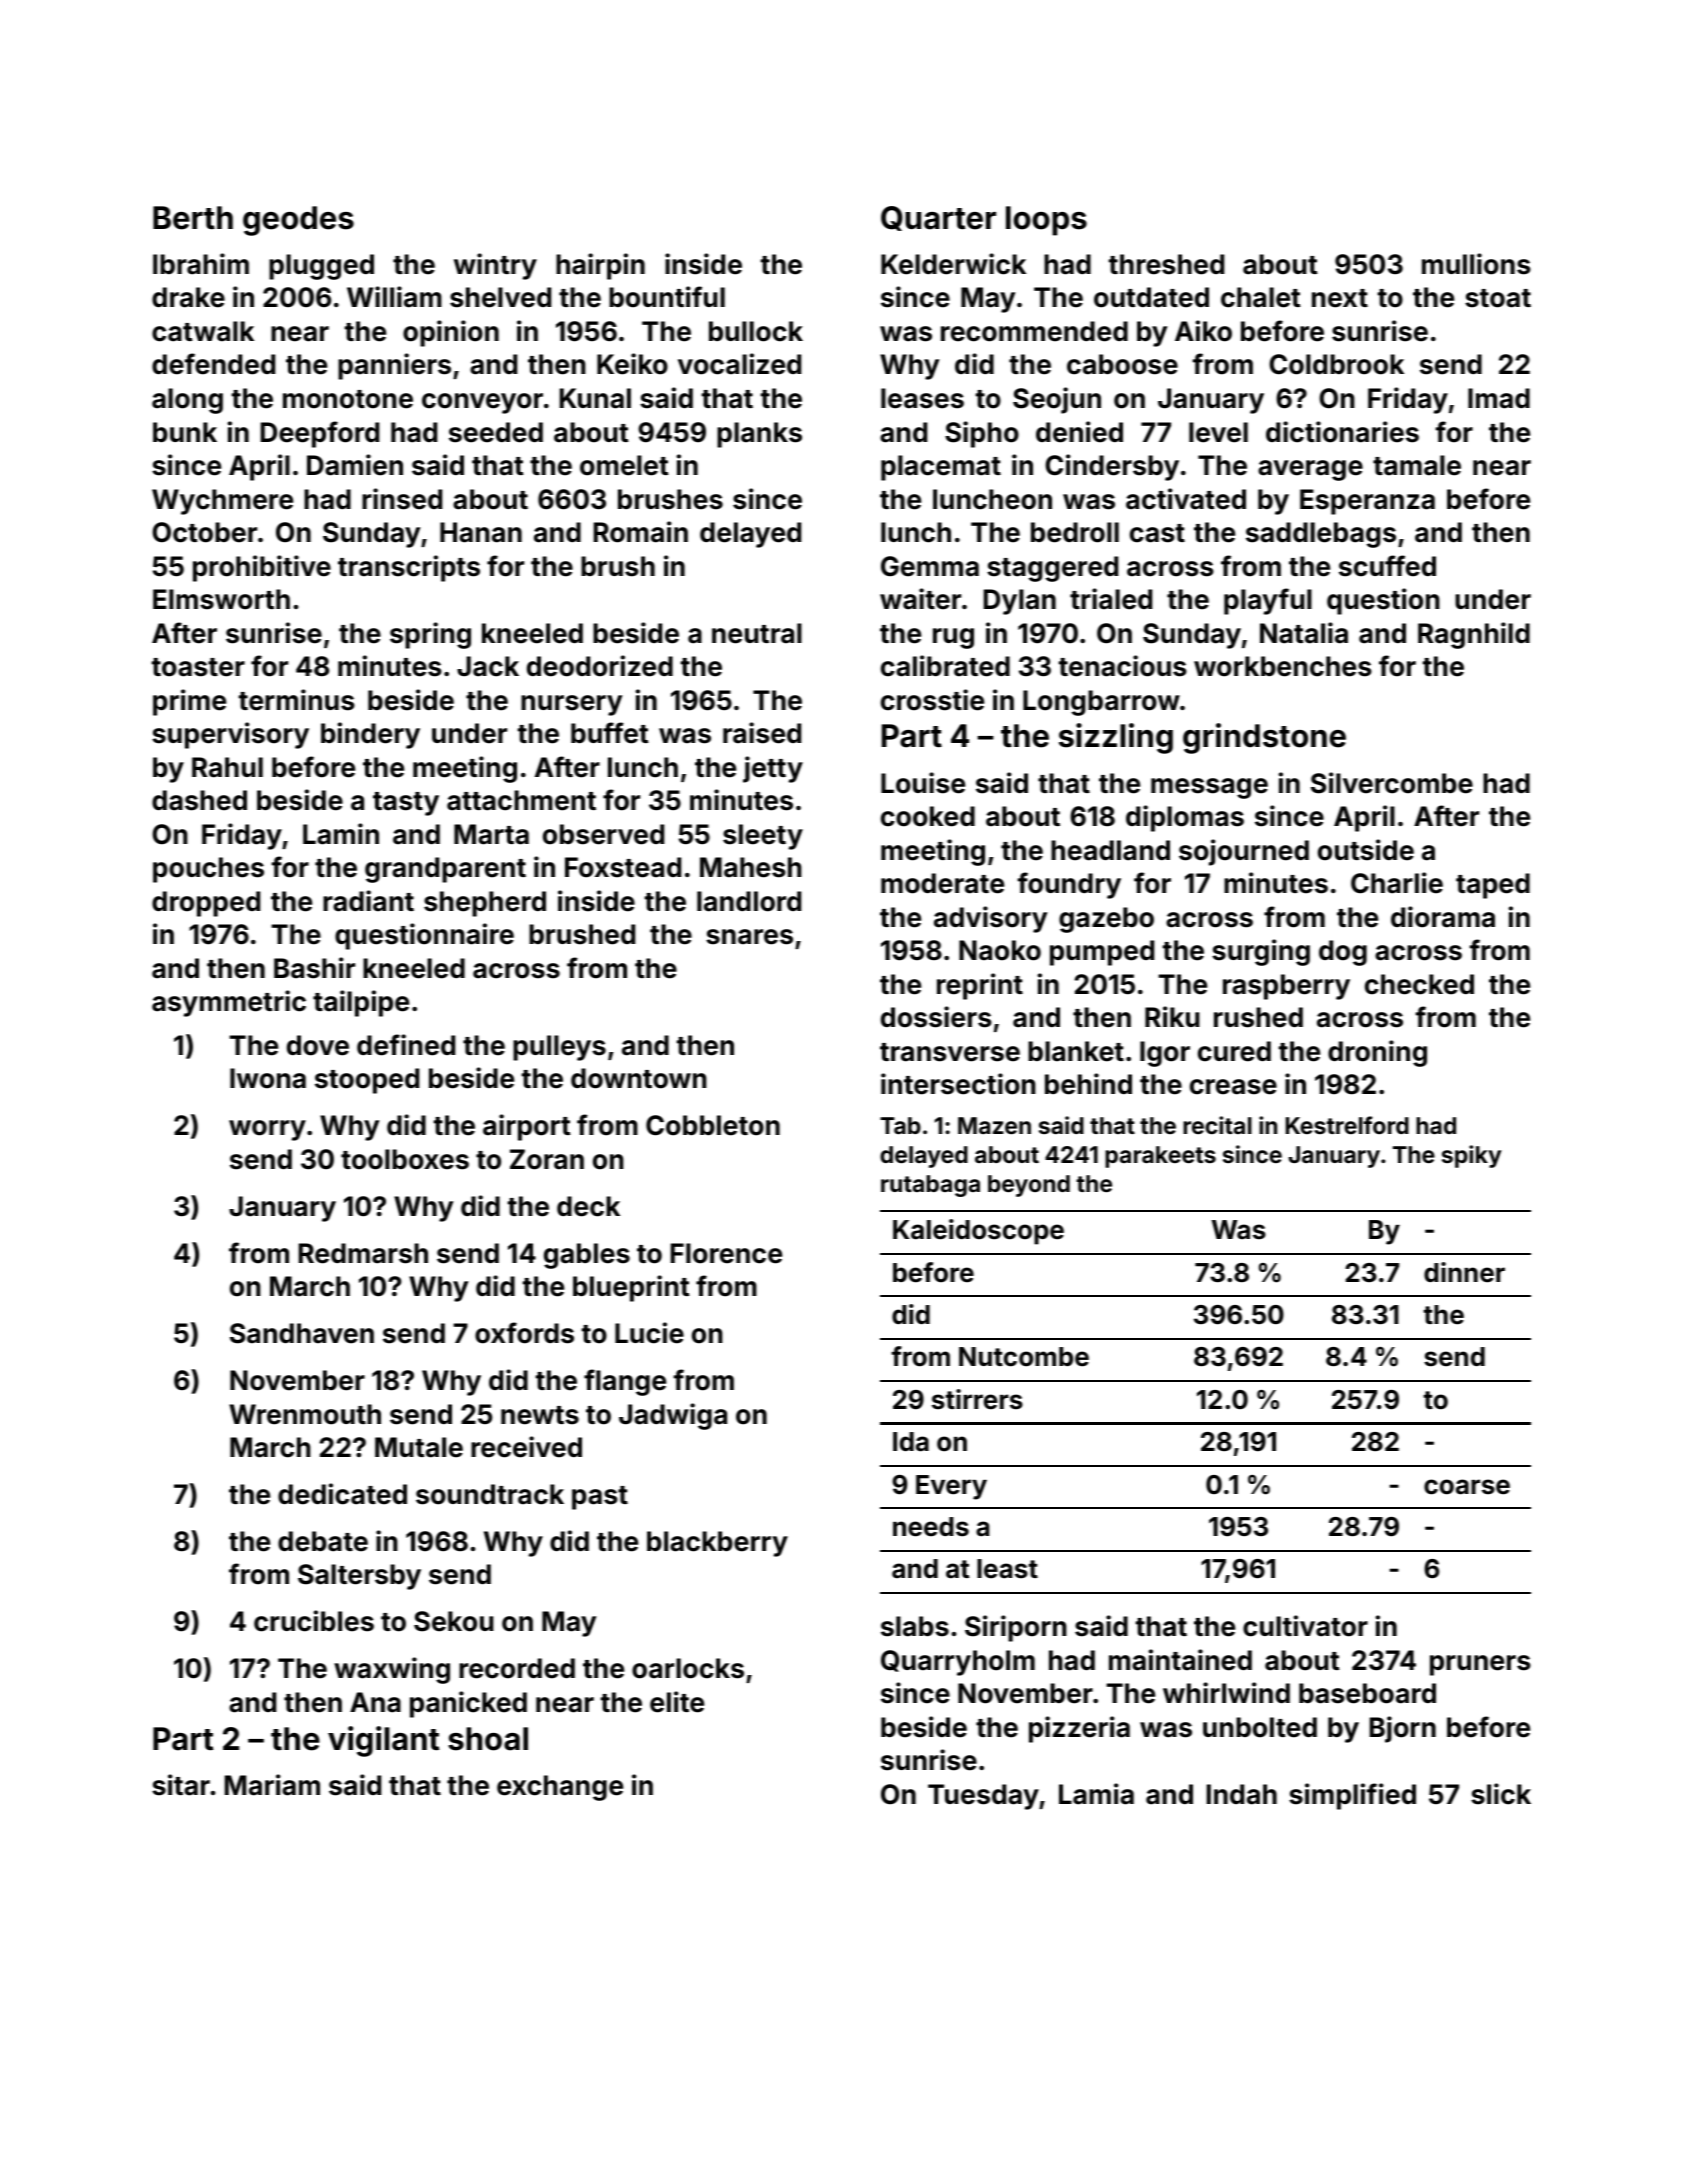 Image resolution: width=1683 pixels, height=2178 pixels. Describe the element at coordinates (1340, 298) in the image. I see `next` at that location.
